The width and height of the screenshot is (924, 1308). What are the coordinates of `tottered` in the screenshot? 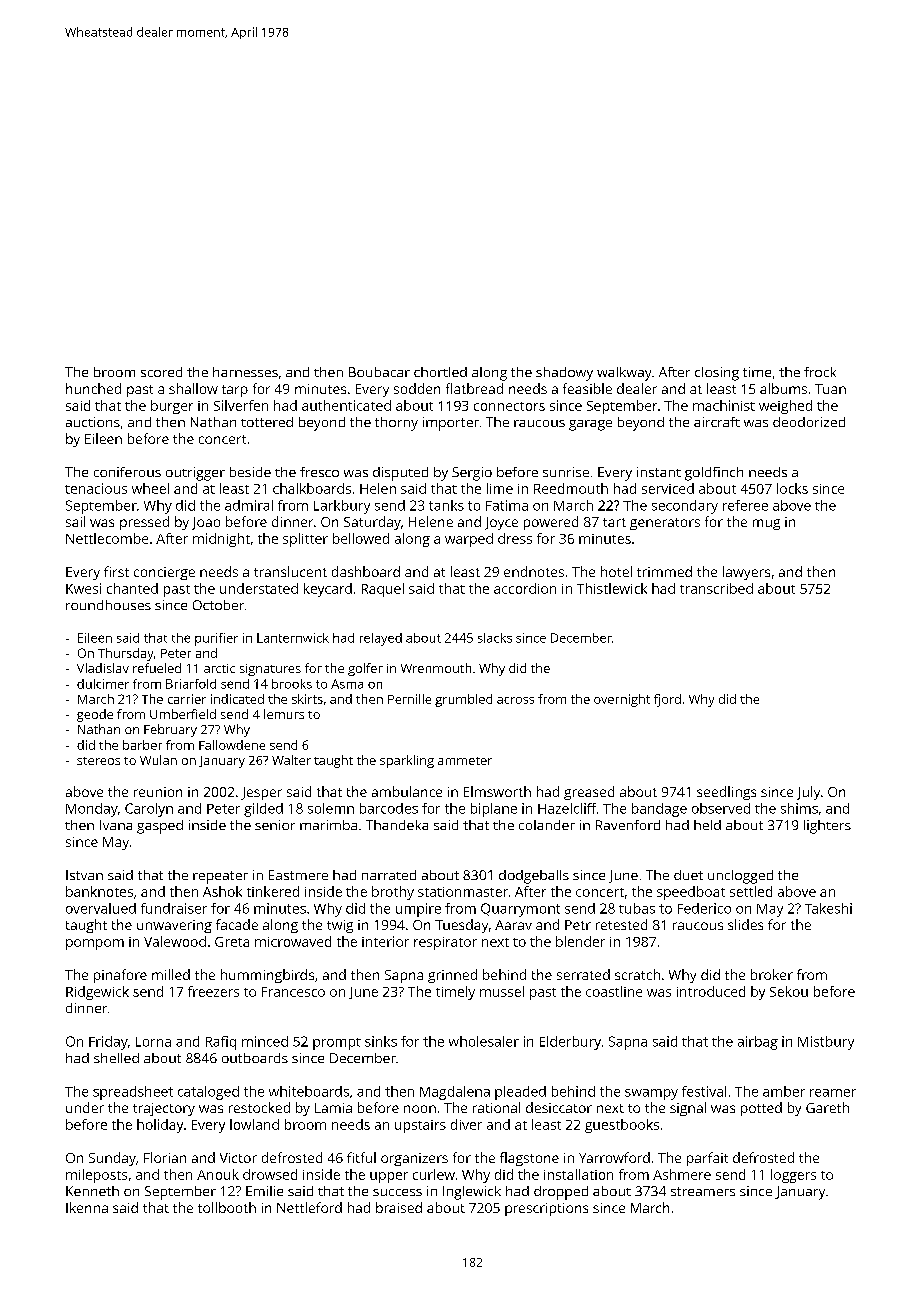 It's located at (267, 422).
